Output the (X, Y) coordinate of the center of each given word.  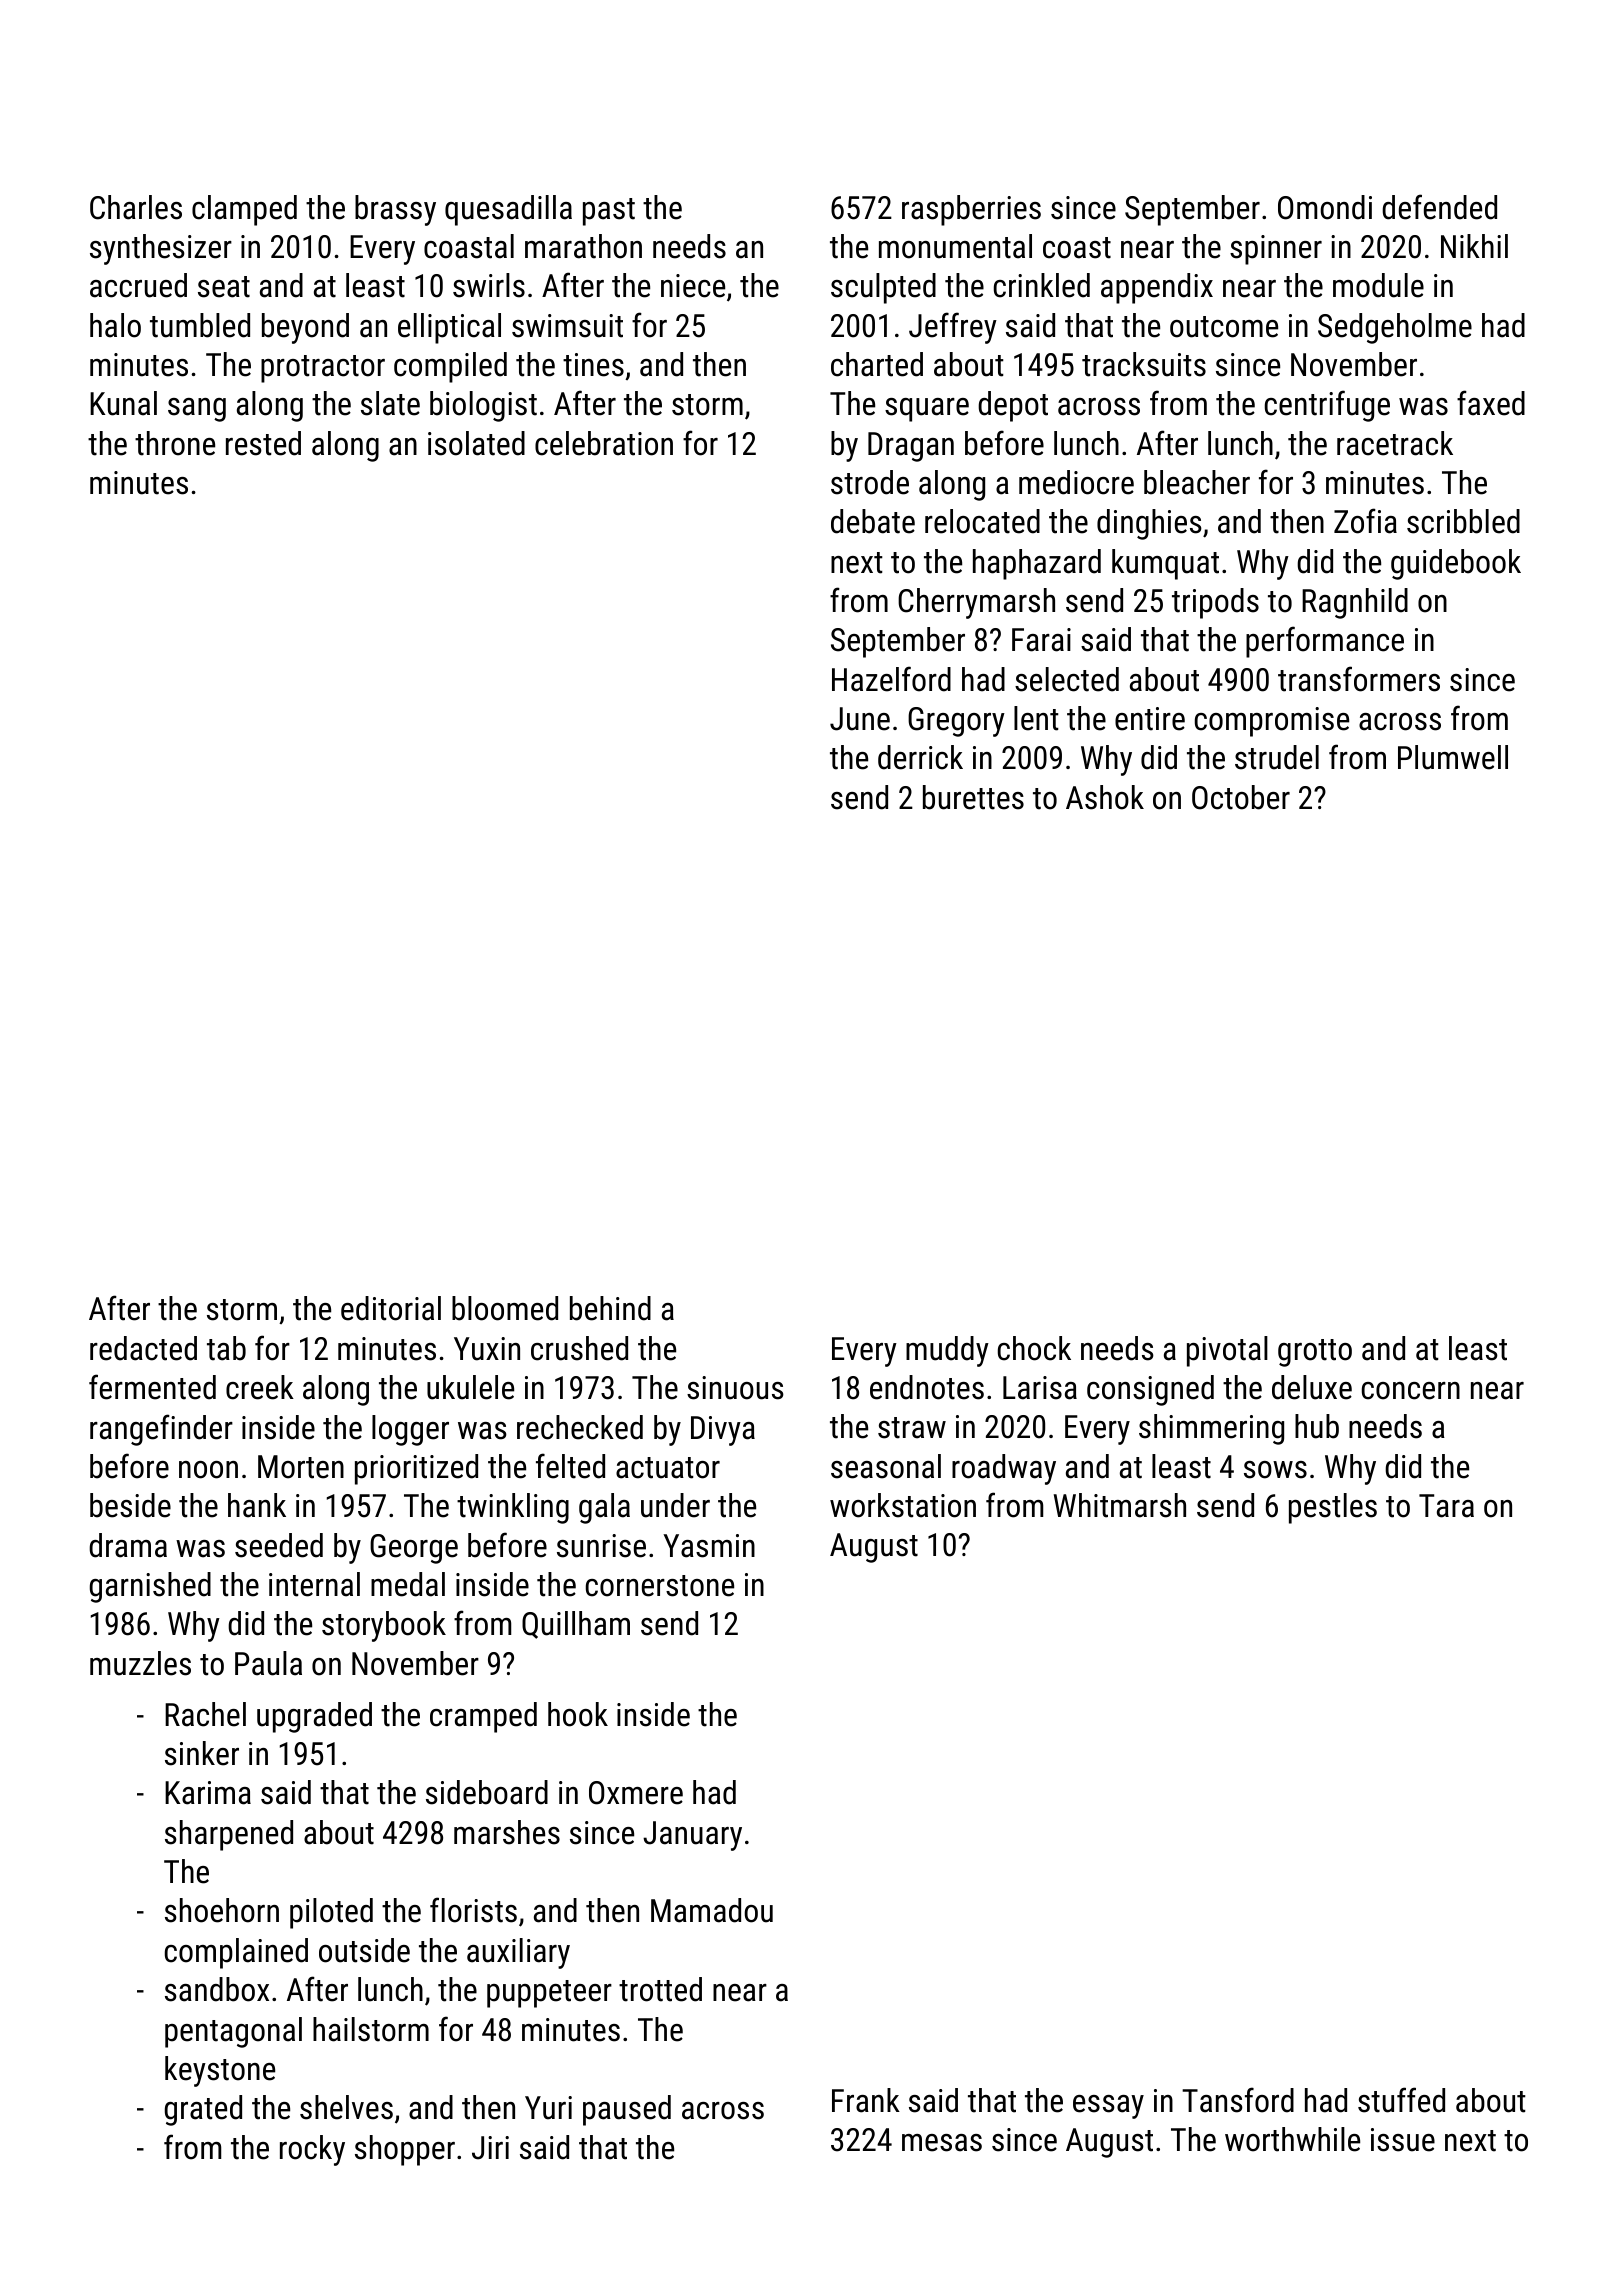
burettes (973, 797)
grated (203, 2110)
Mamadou (712, 1910)
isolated (476, 443)
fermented (152, 1387)
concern (1411, 1391)
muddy (947, 1351)
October (1241, 797)
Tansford (1238, 2100)
